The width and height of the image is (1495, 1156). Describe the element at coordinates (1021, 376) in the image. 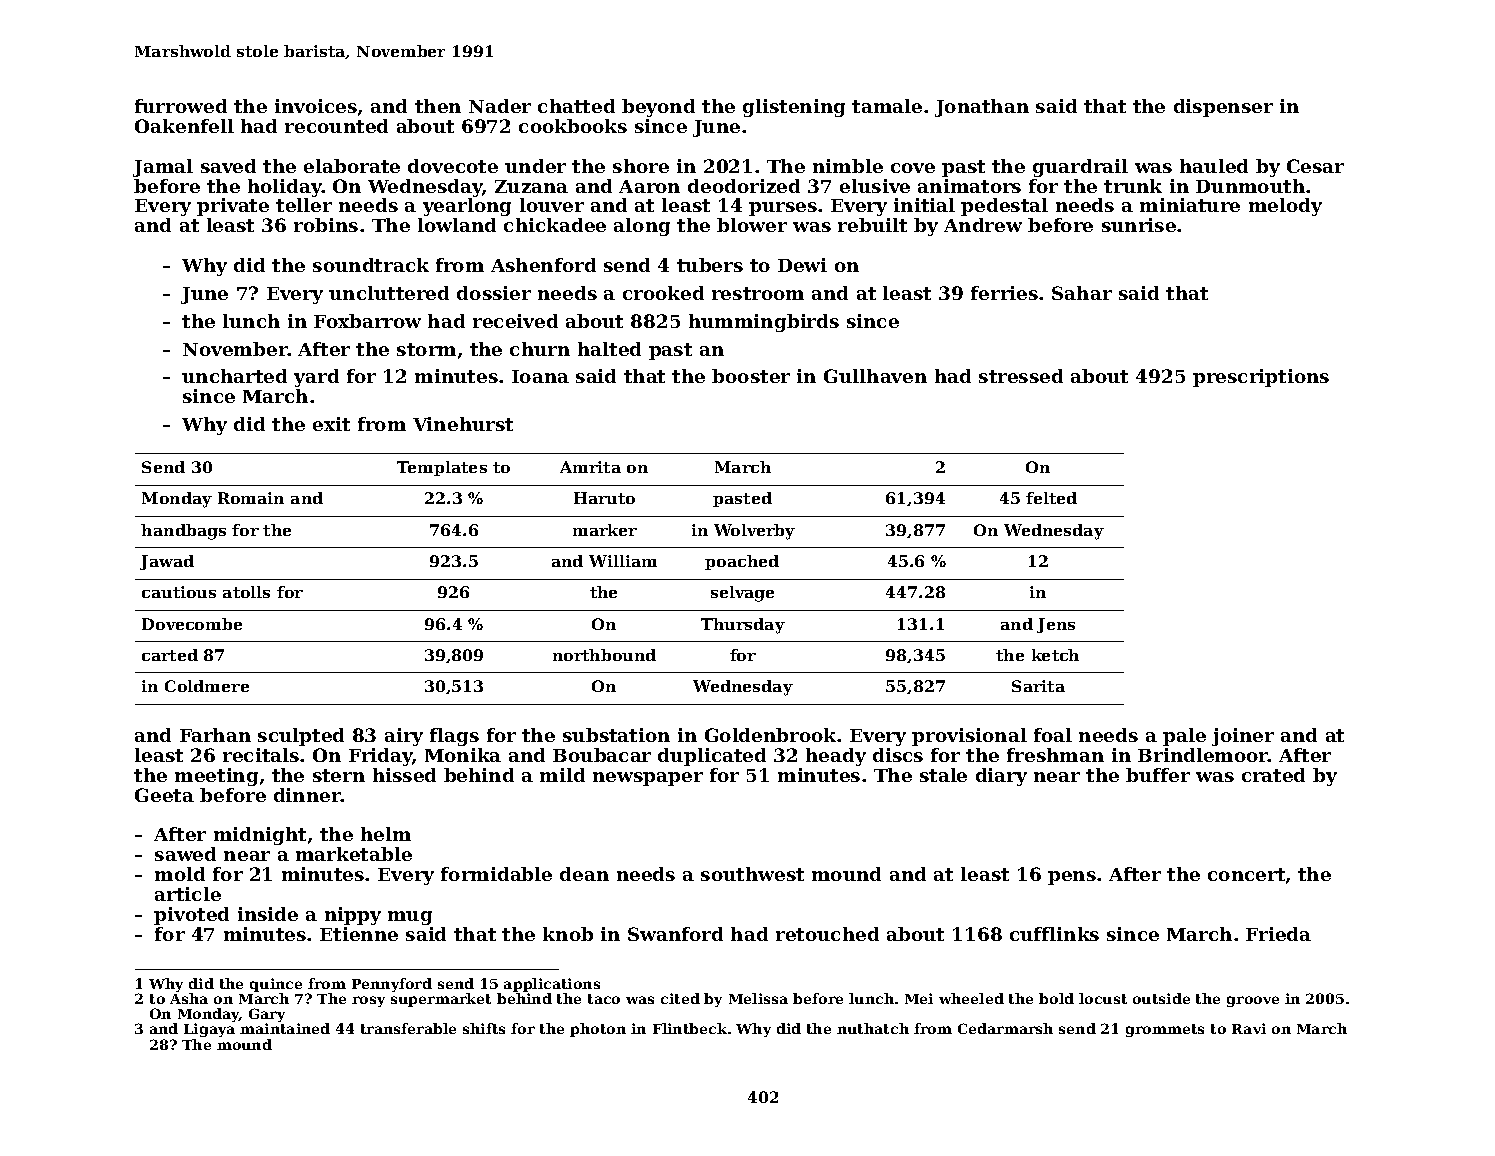

I see `stressed` at that location.
